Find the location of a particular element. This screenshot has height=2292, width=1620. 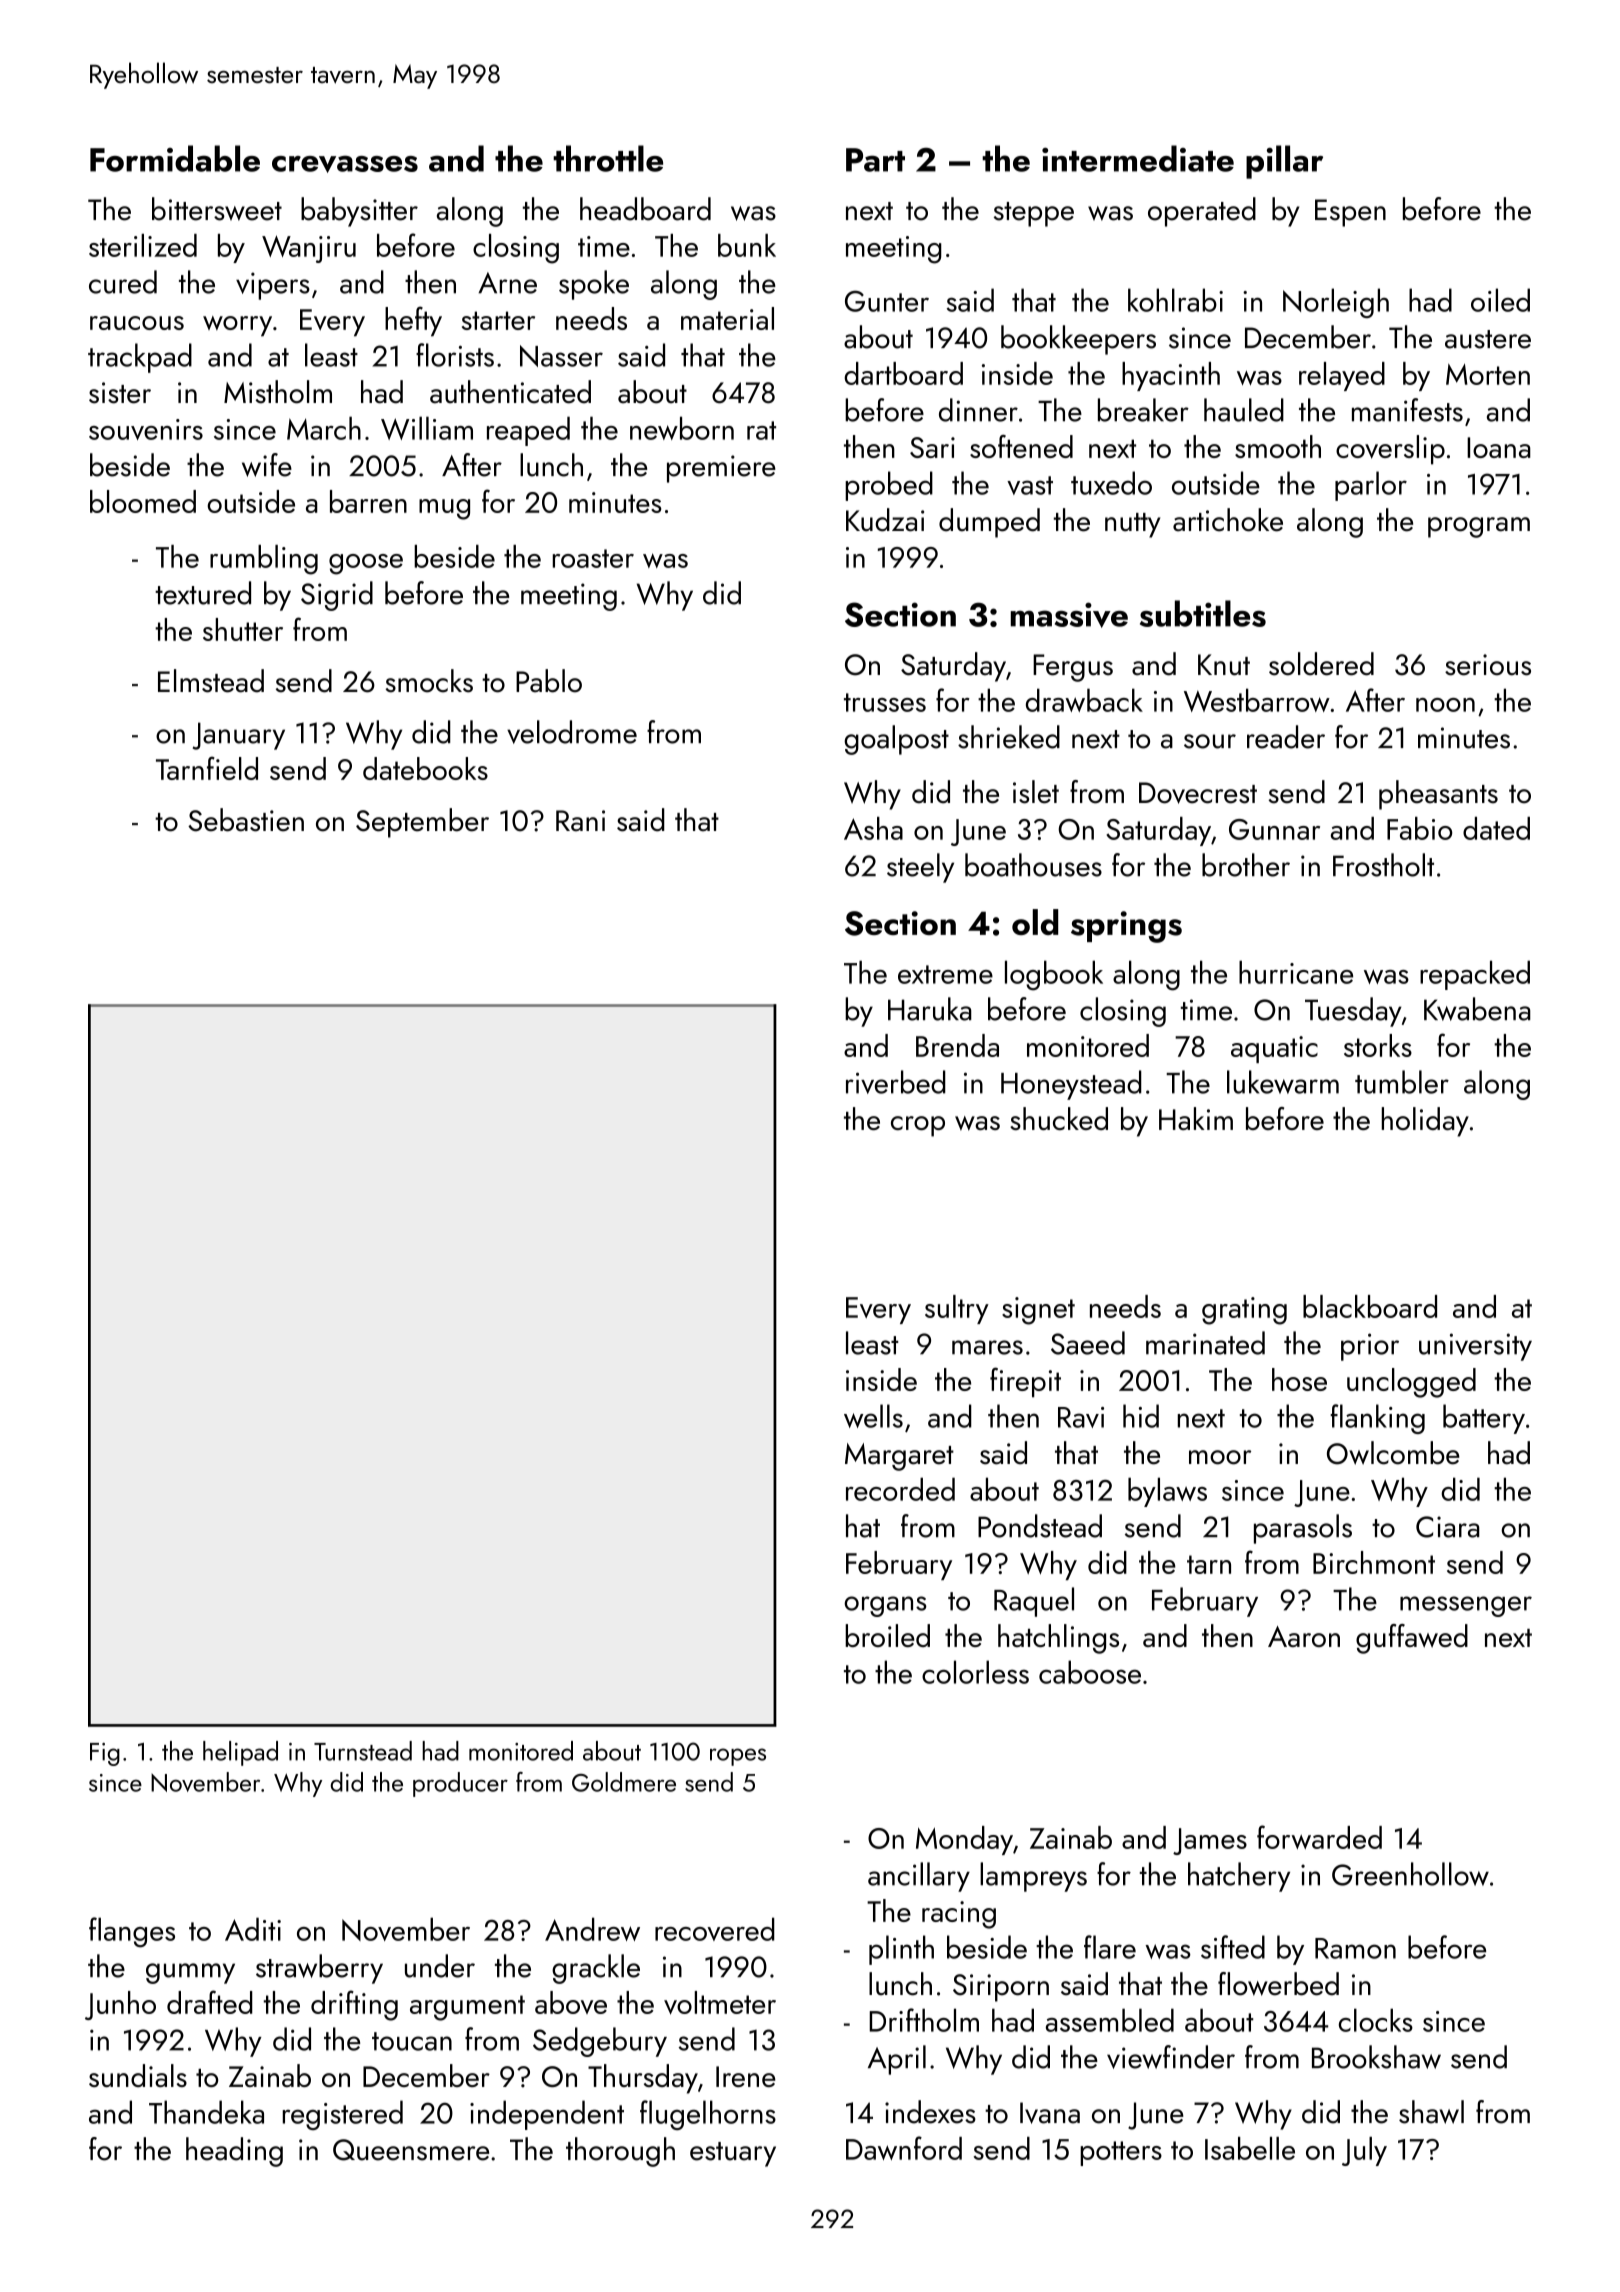

prior is located at coordinates (1370, 1347).
